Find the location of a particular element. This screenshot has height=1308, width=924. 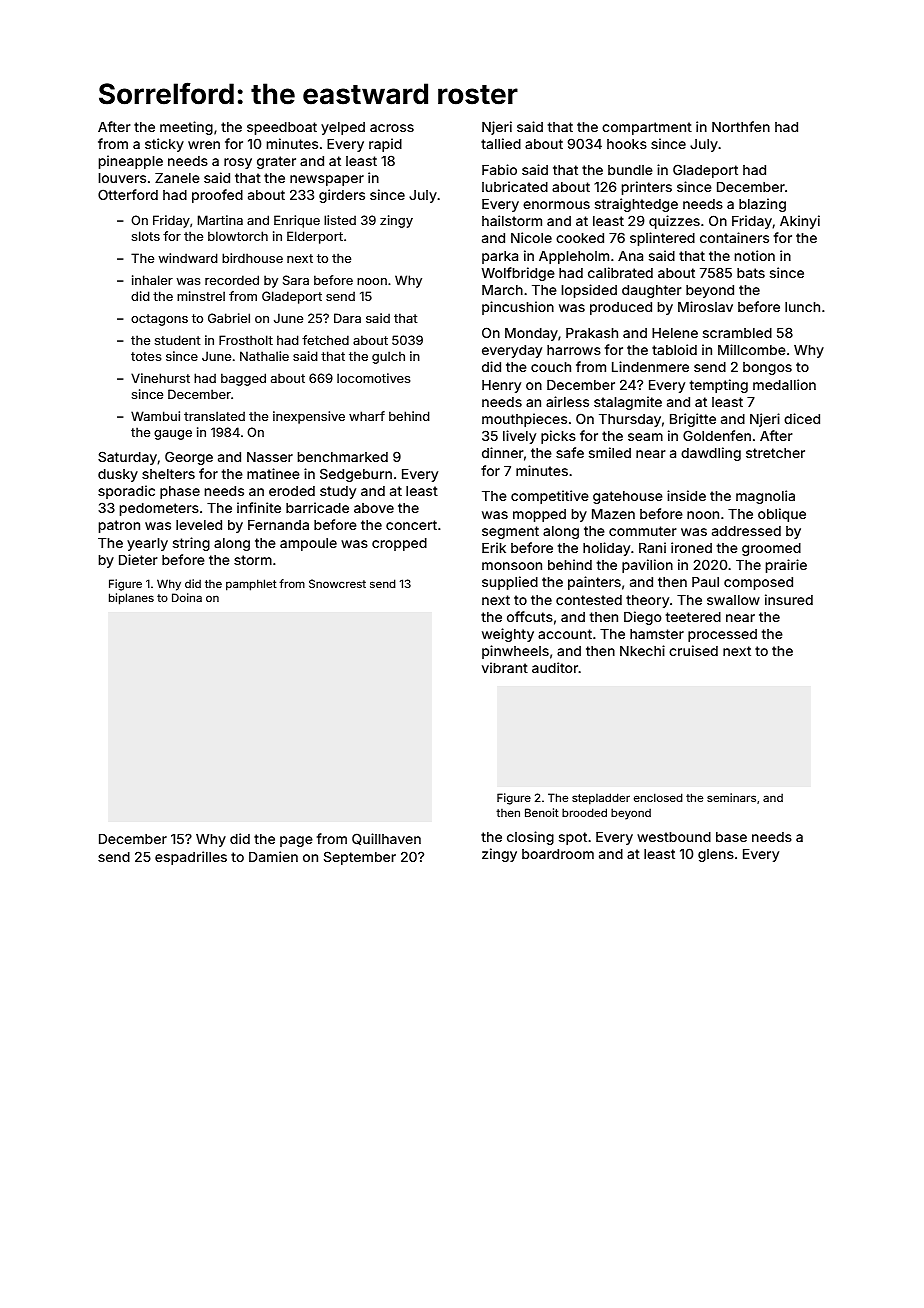

Helene is located at coordinates (675, 333).
